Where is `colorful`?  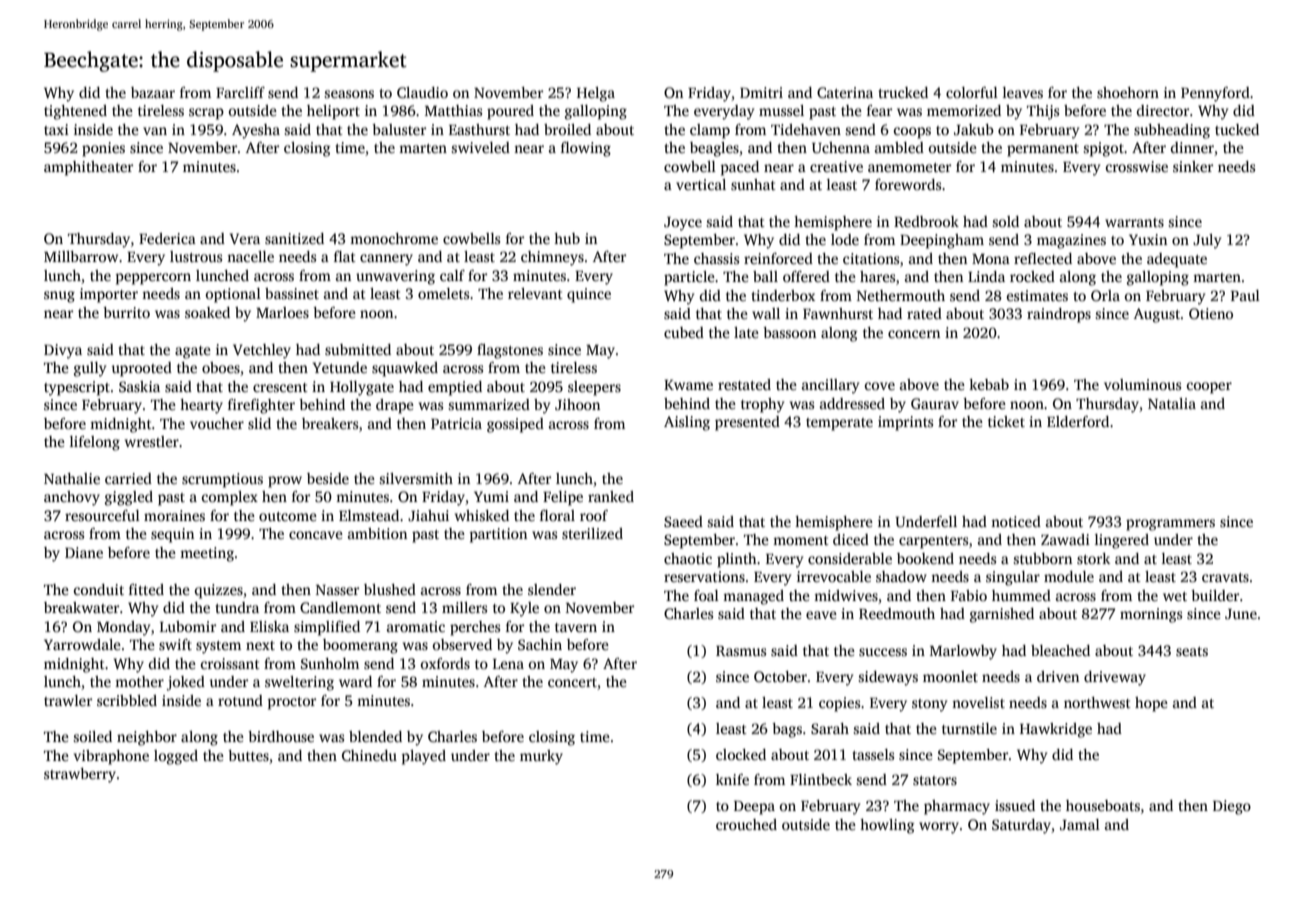 colorful is located at coordinates (972, 92).
